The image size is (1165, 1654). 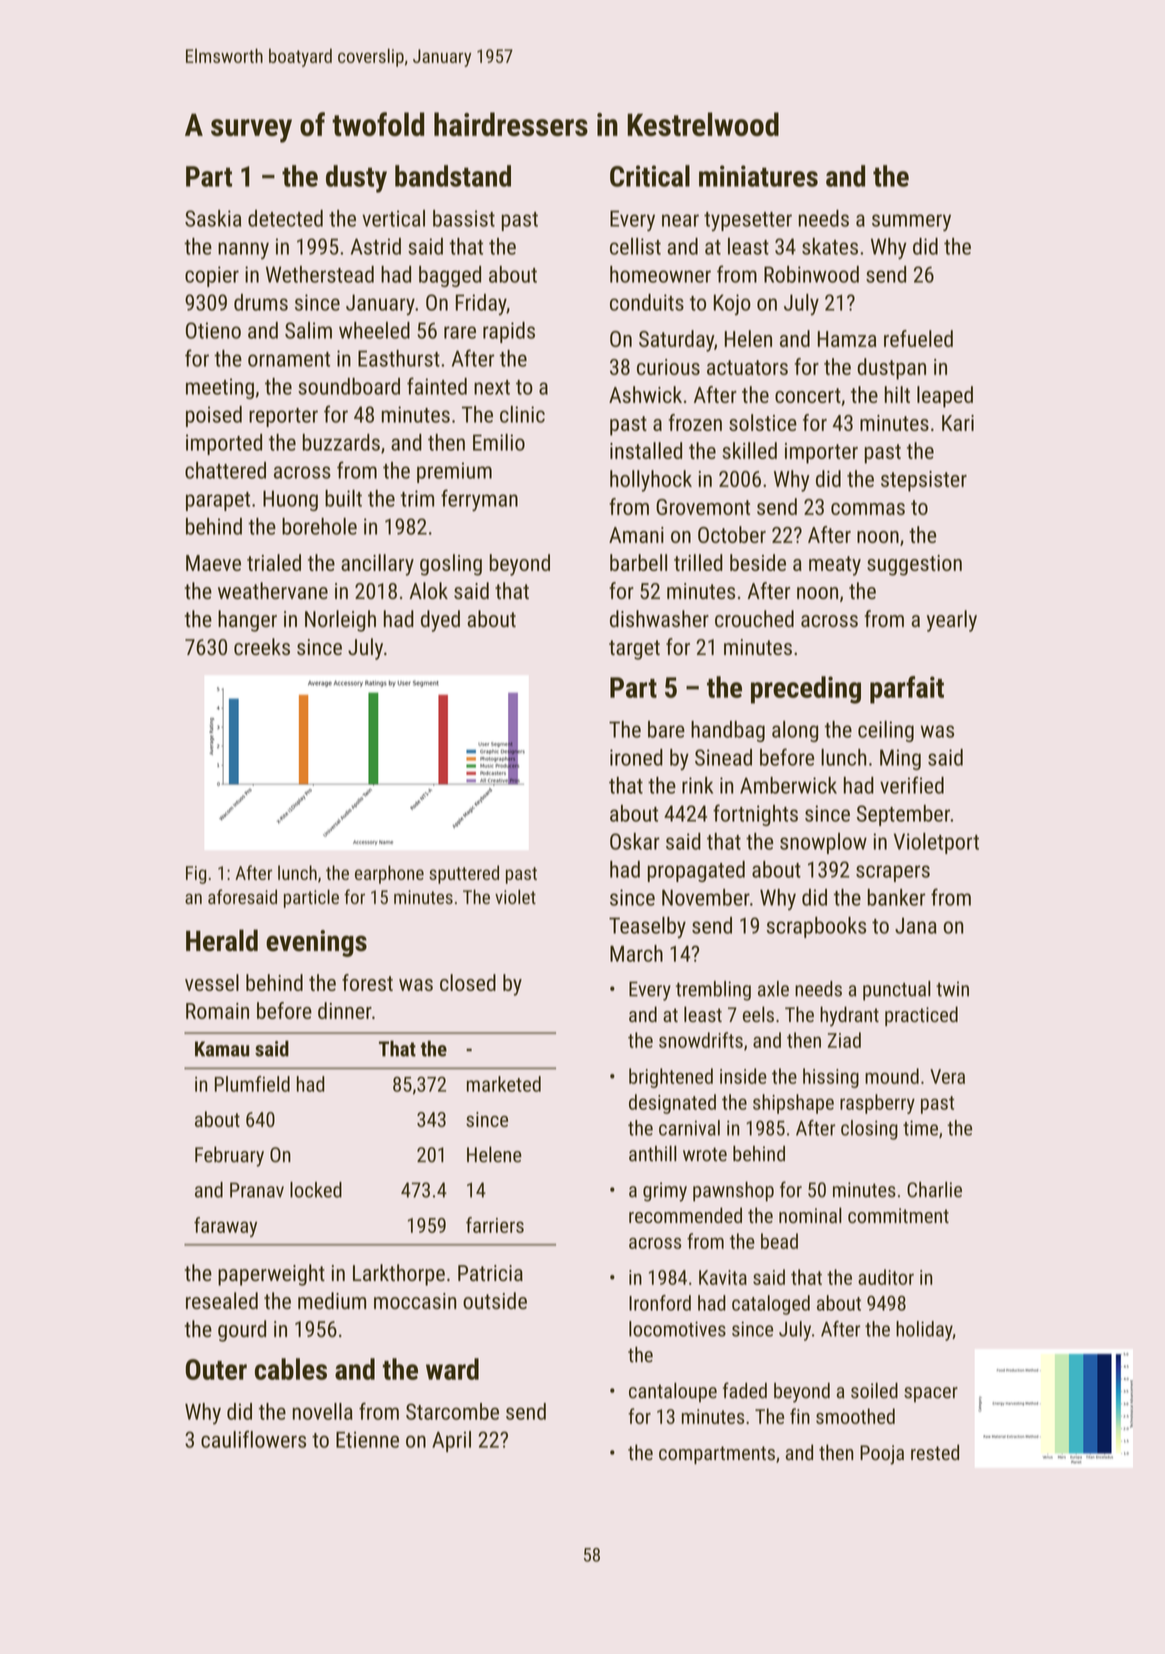 I want to click on detected, so click(x=285, y=218).
